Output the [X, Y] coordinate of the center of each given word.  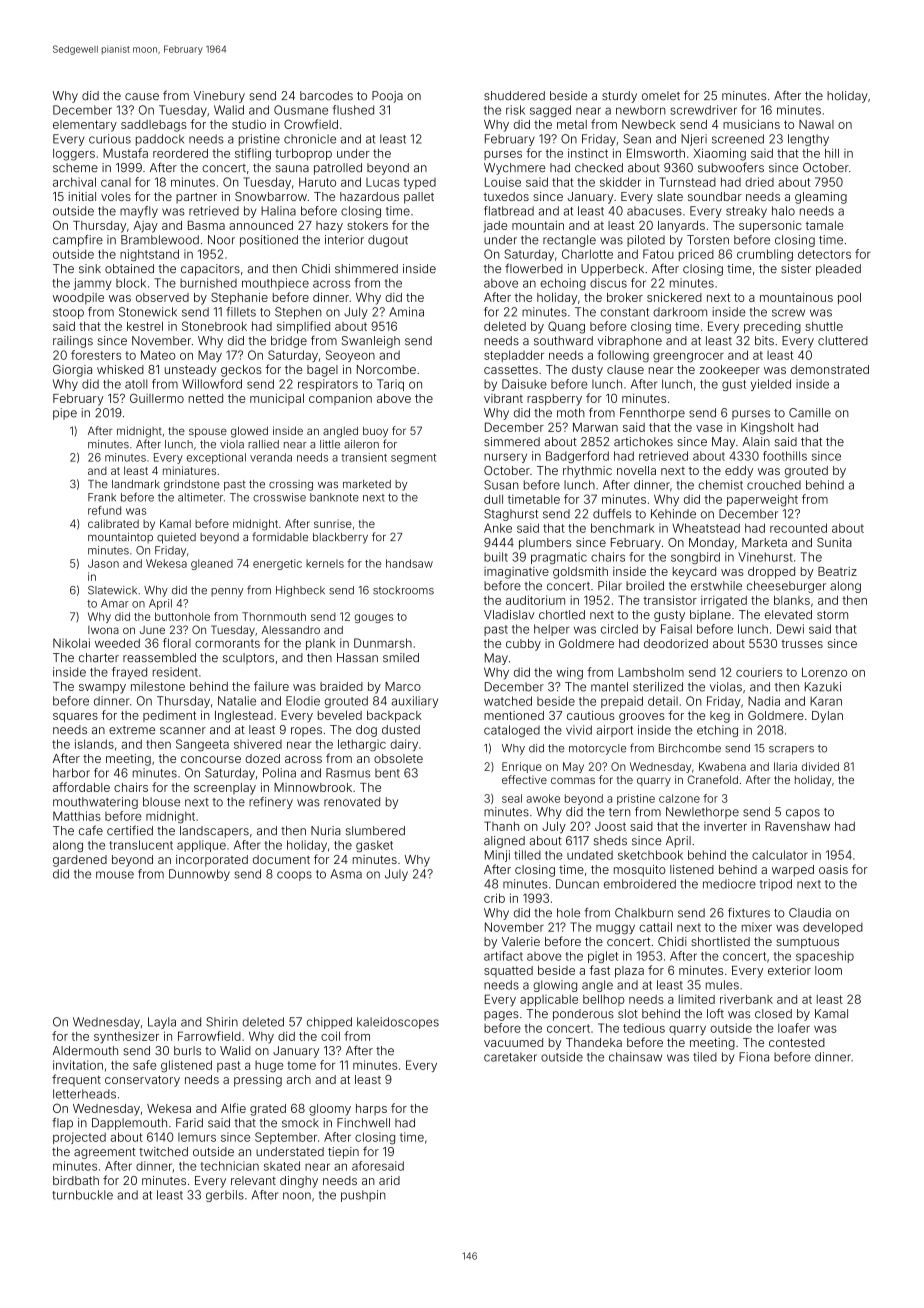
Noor [221, 240]
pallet [419, 198]
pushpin [363, 1196]
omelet [661, 95]
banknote [334, 497]
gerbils [225, 1196]
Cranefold [713, 779]
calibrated [113, 523]
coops [294, 876]
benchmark [623, 528]
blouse [161, 802]
